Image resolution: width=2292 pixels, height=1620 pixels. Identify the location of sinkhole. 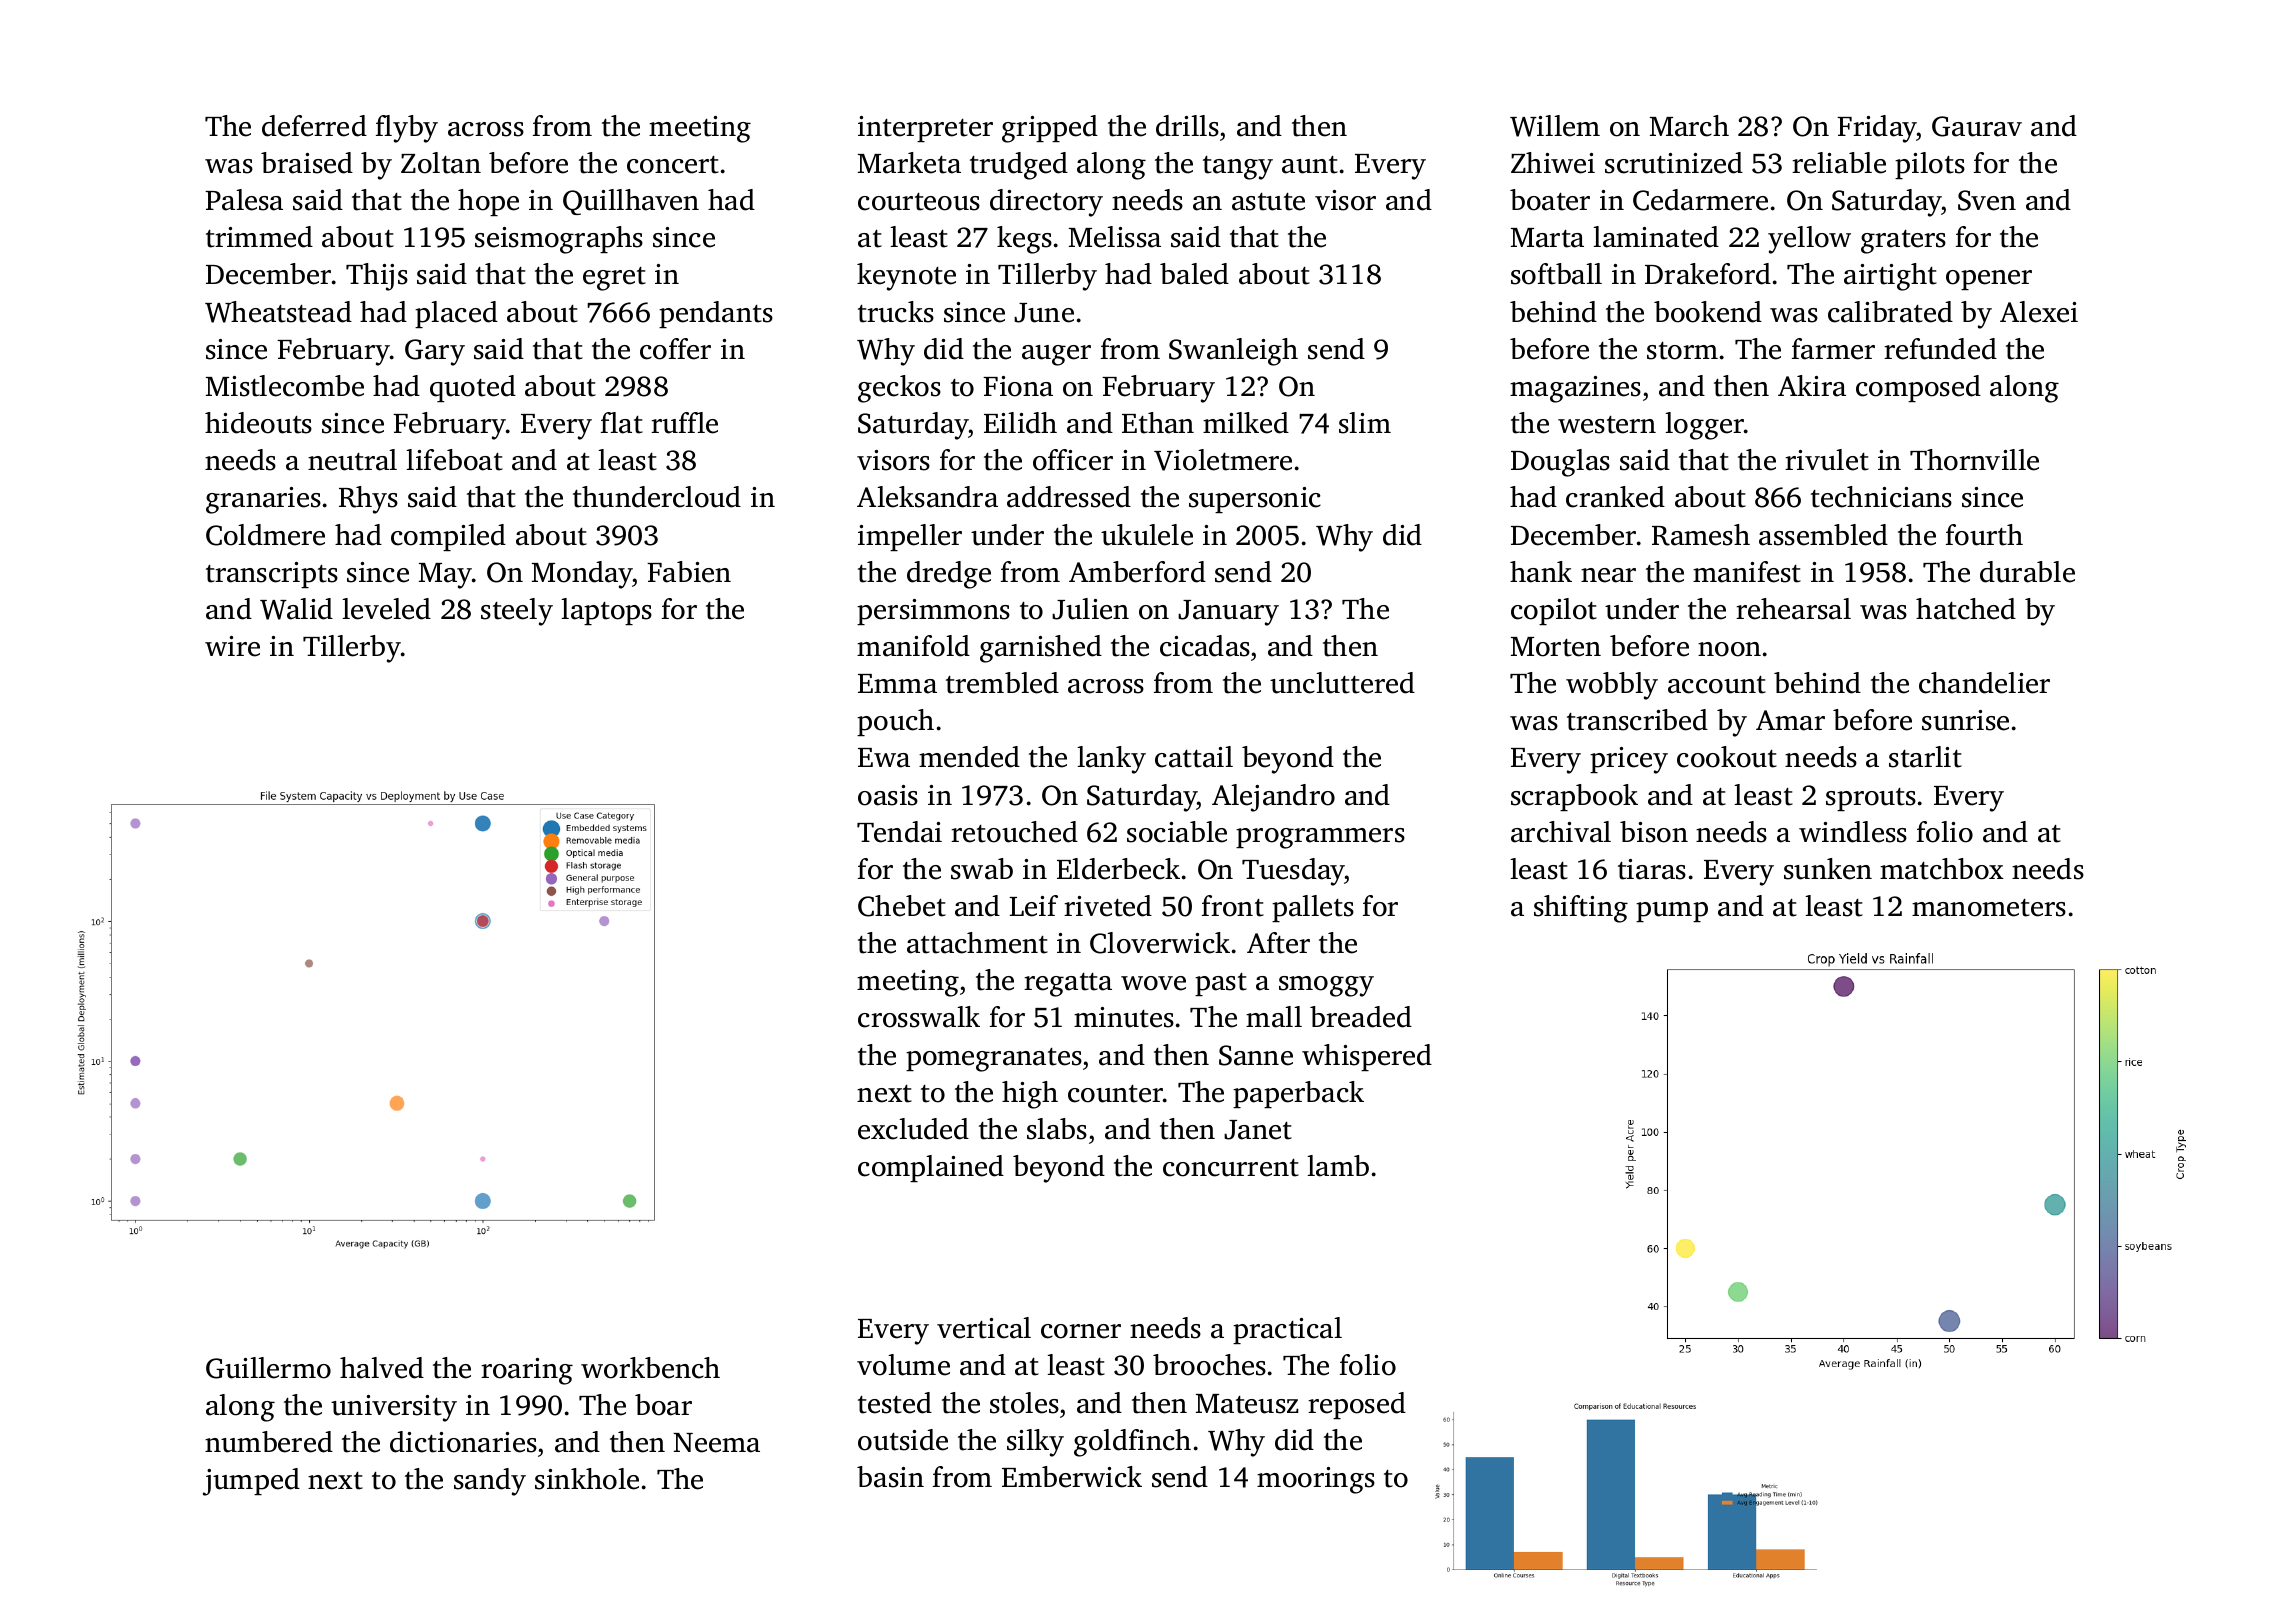
(587, 1479).
